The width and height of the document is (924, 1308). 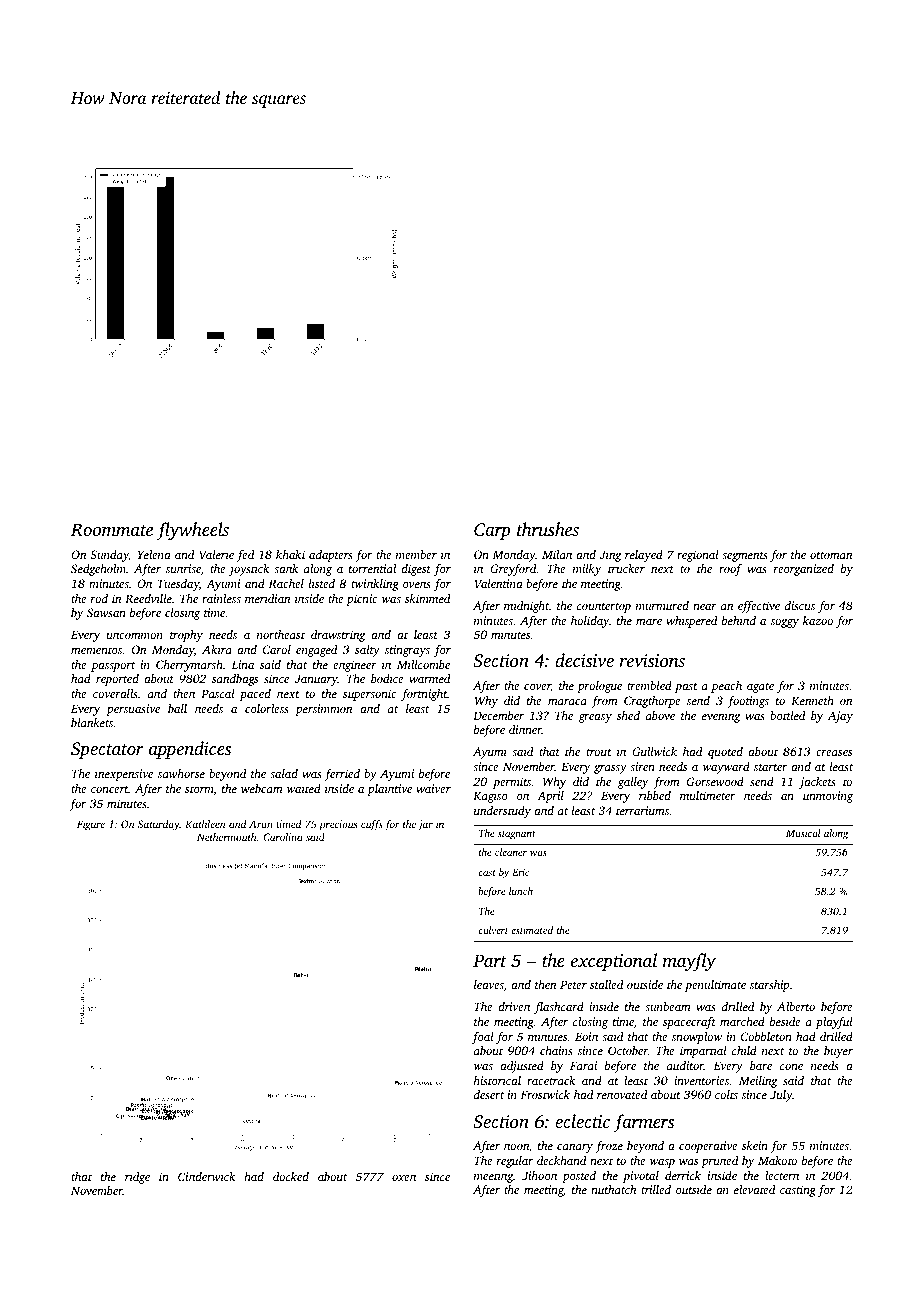 I want to click on skimmed, so click(x=427, y=598).
